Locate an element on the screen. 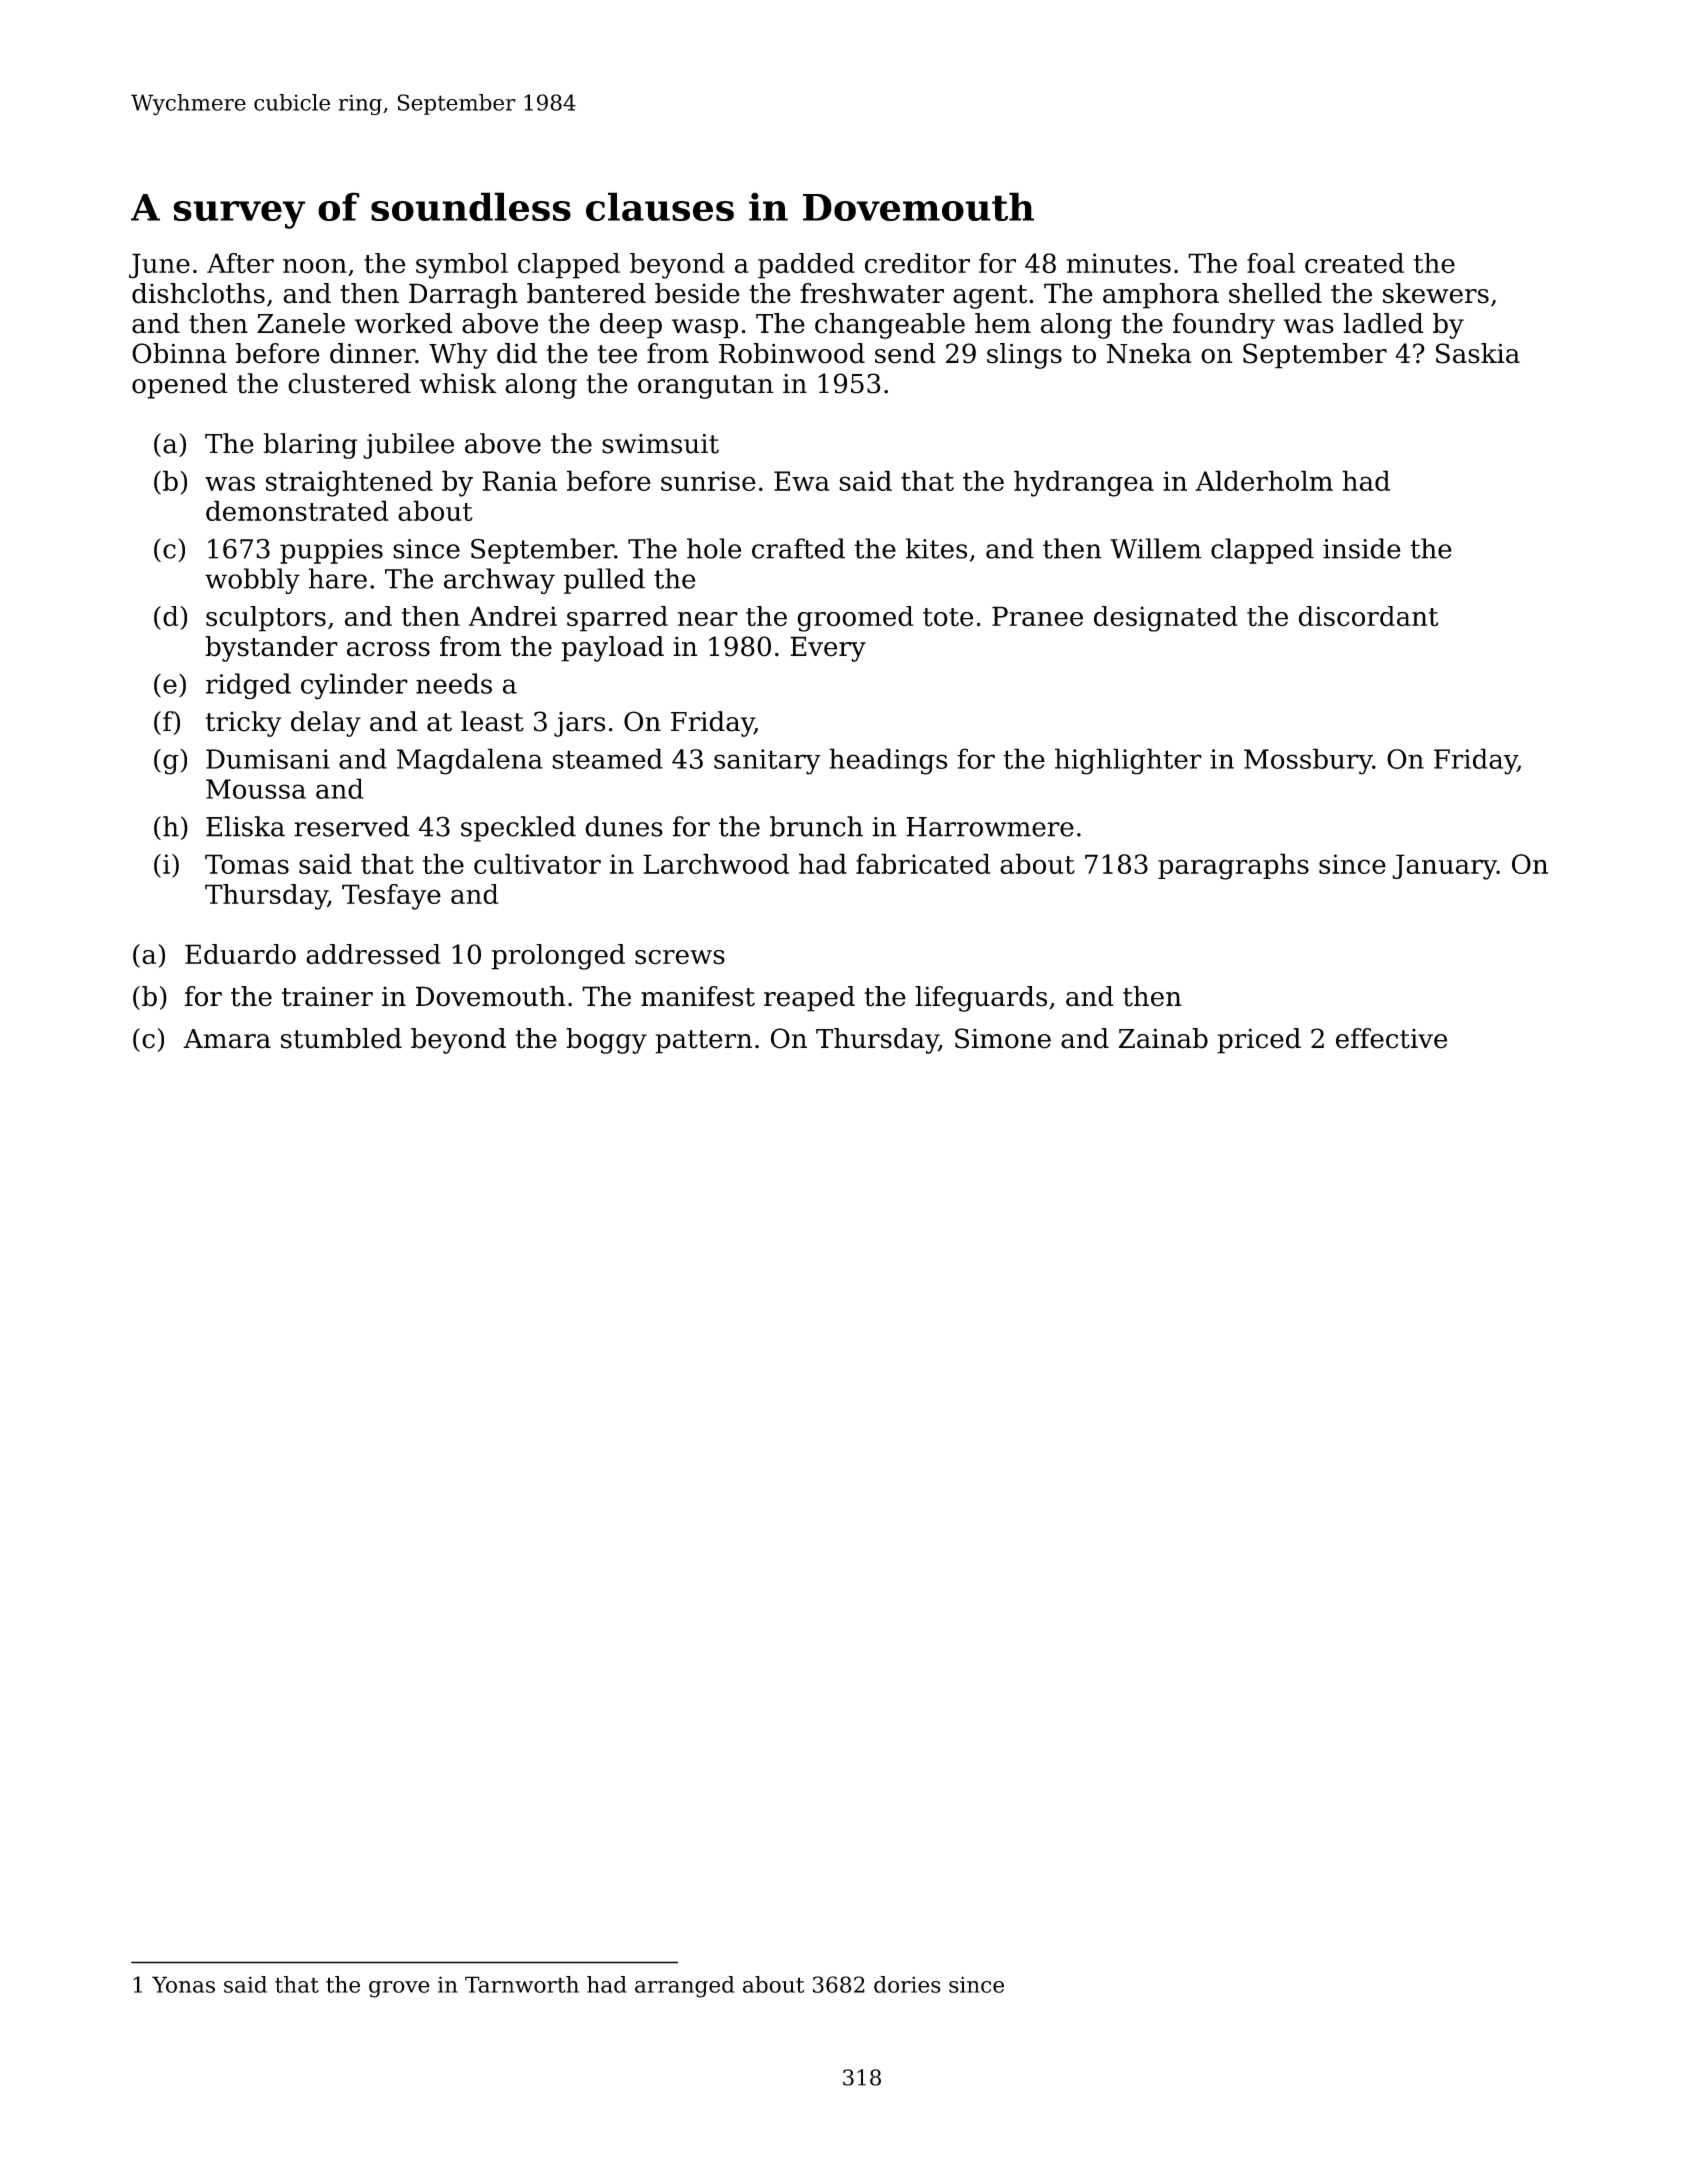  crafted is located at coordinates (798, 548).
